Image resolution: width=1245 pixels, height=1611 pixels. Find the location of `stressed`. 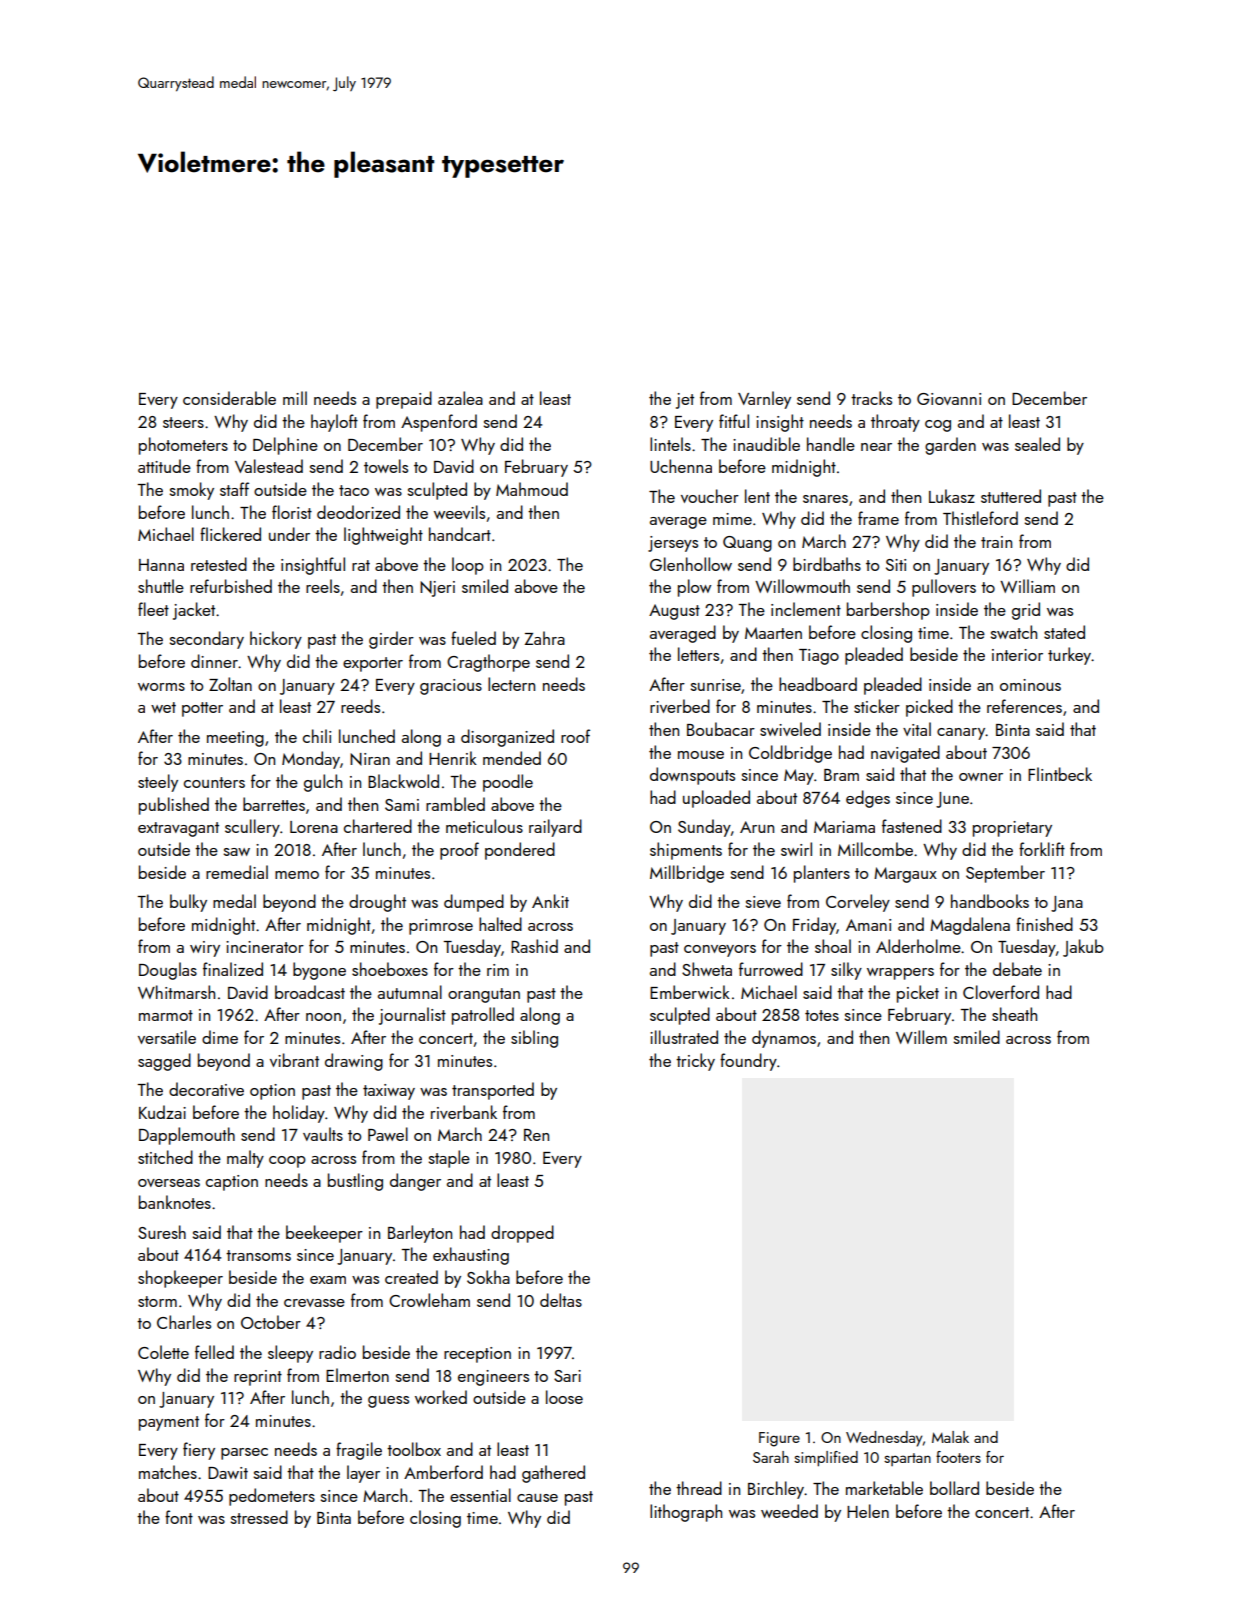

stressed is located at coordinates (259, 1517).
